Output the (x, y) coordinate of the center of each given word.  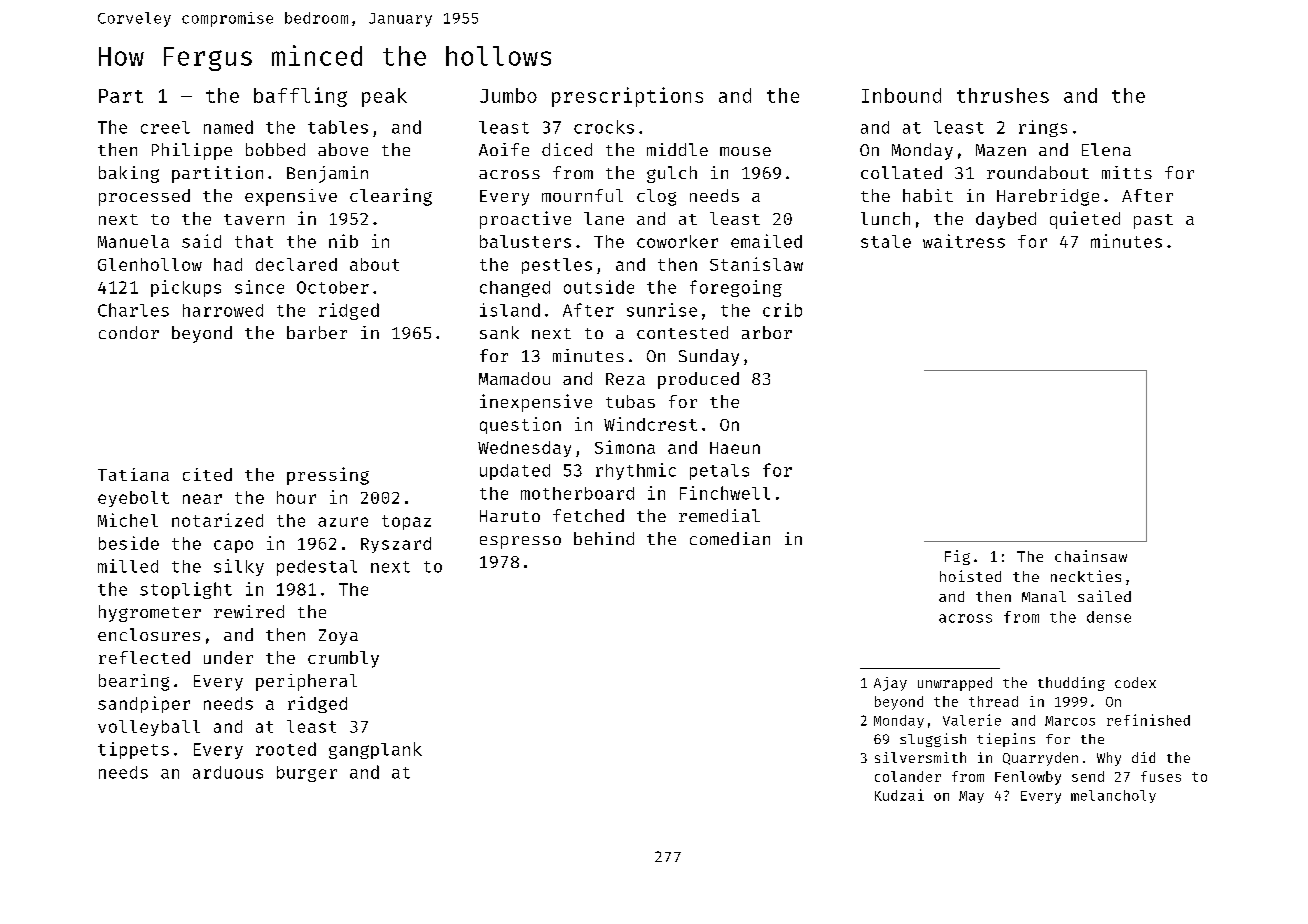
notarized (217, 520)
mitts (1127, 172)
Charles (133, 310)
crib (782, 310)
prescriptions (627, 97)
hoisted (970, 576)
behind (604, 538)
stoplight (186, 590)
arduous (228, 772)
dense (1109, 617)
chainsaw (1091, 556)
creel (165, 127)
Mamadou (514, 378)
